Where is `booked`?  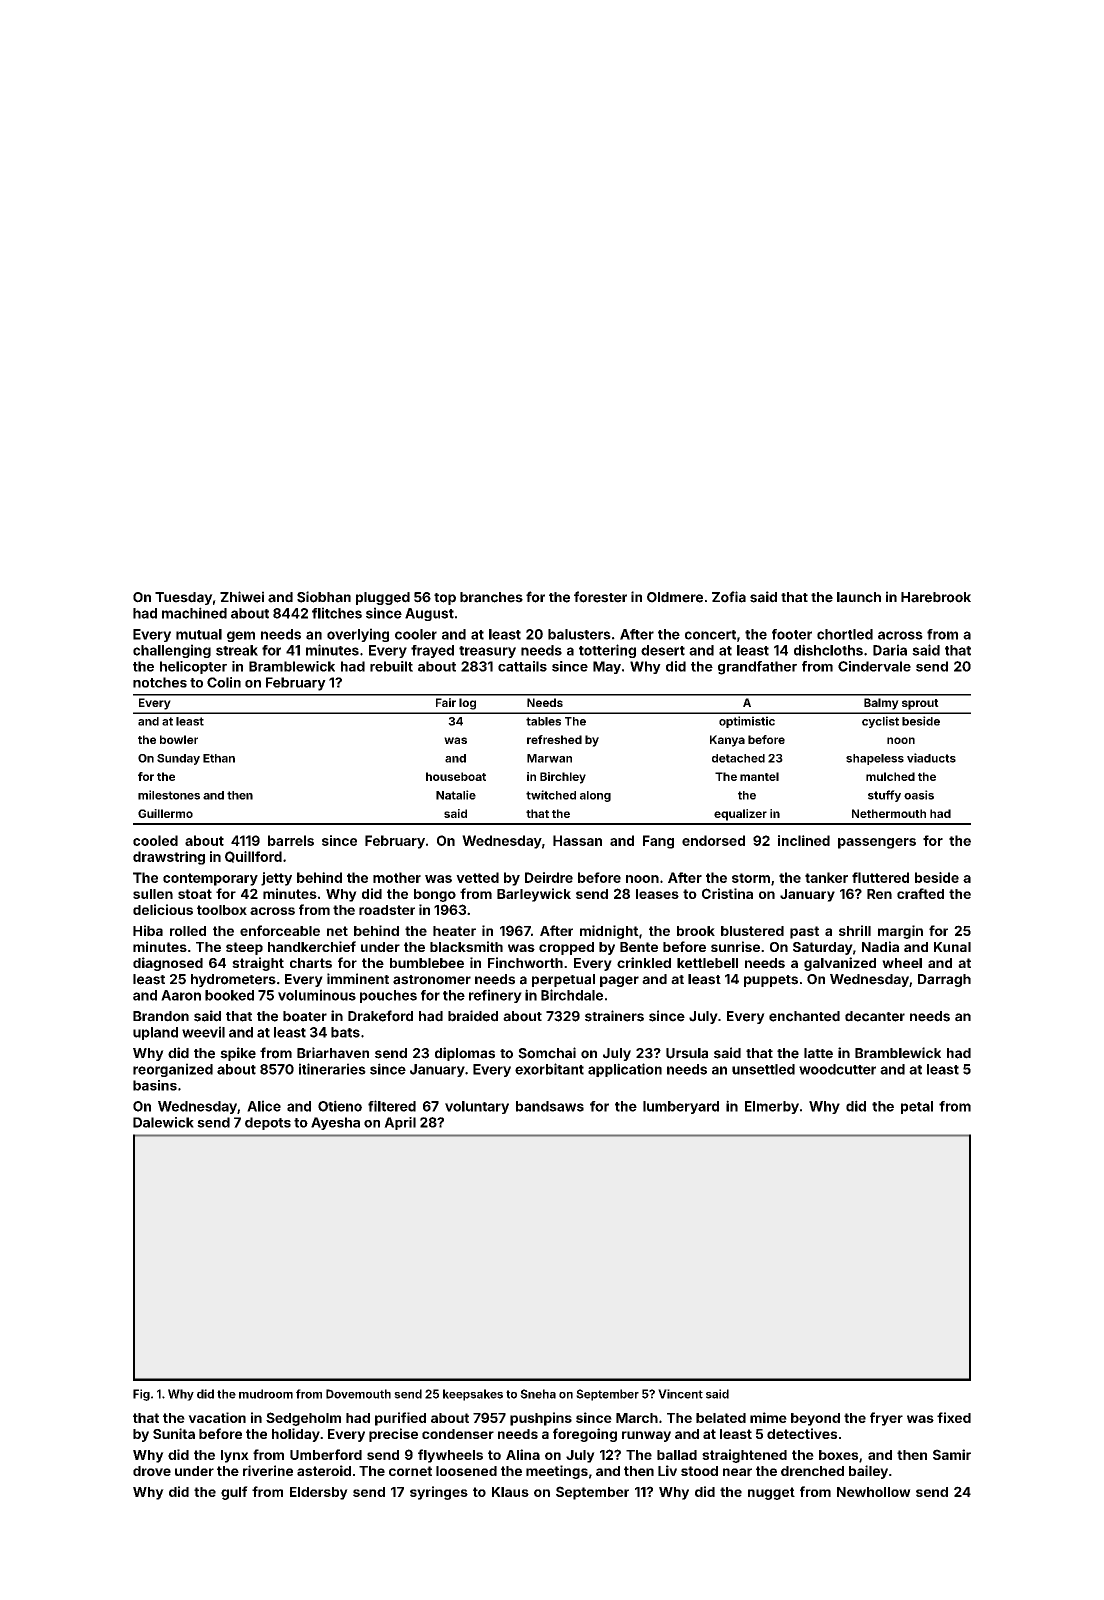
booked is located at coordinates (229, 995).
